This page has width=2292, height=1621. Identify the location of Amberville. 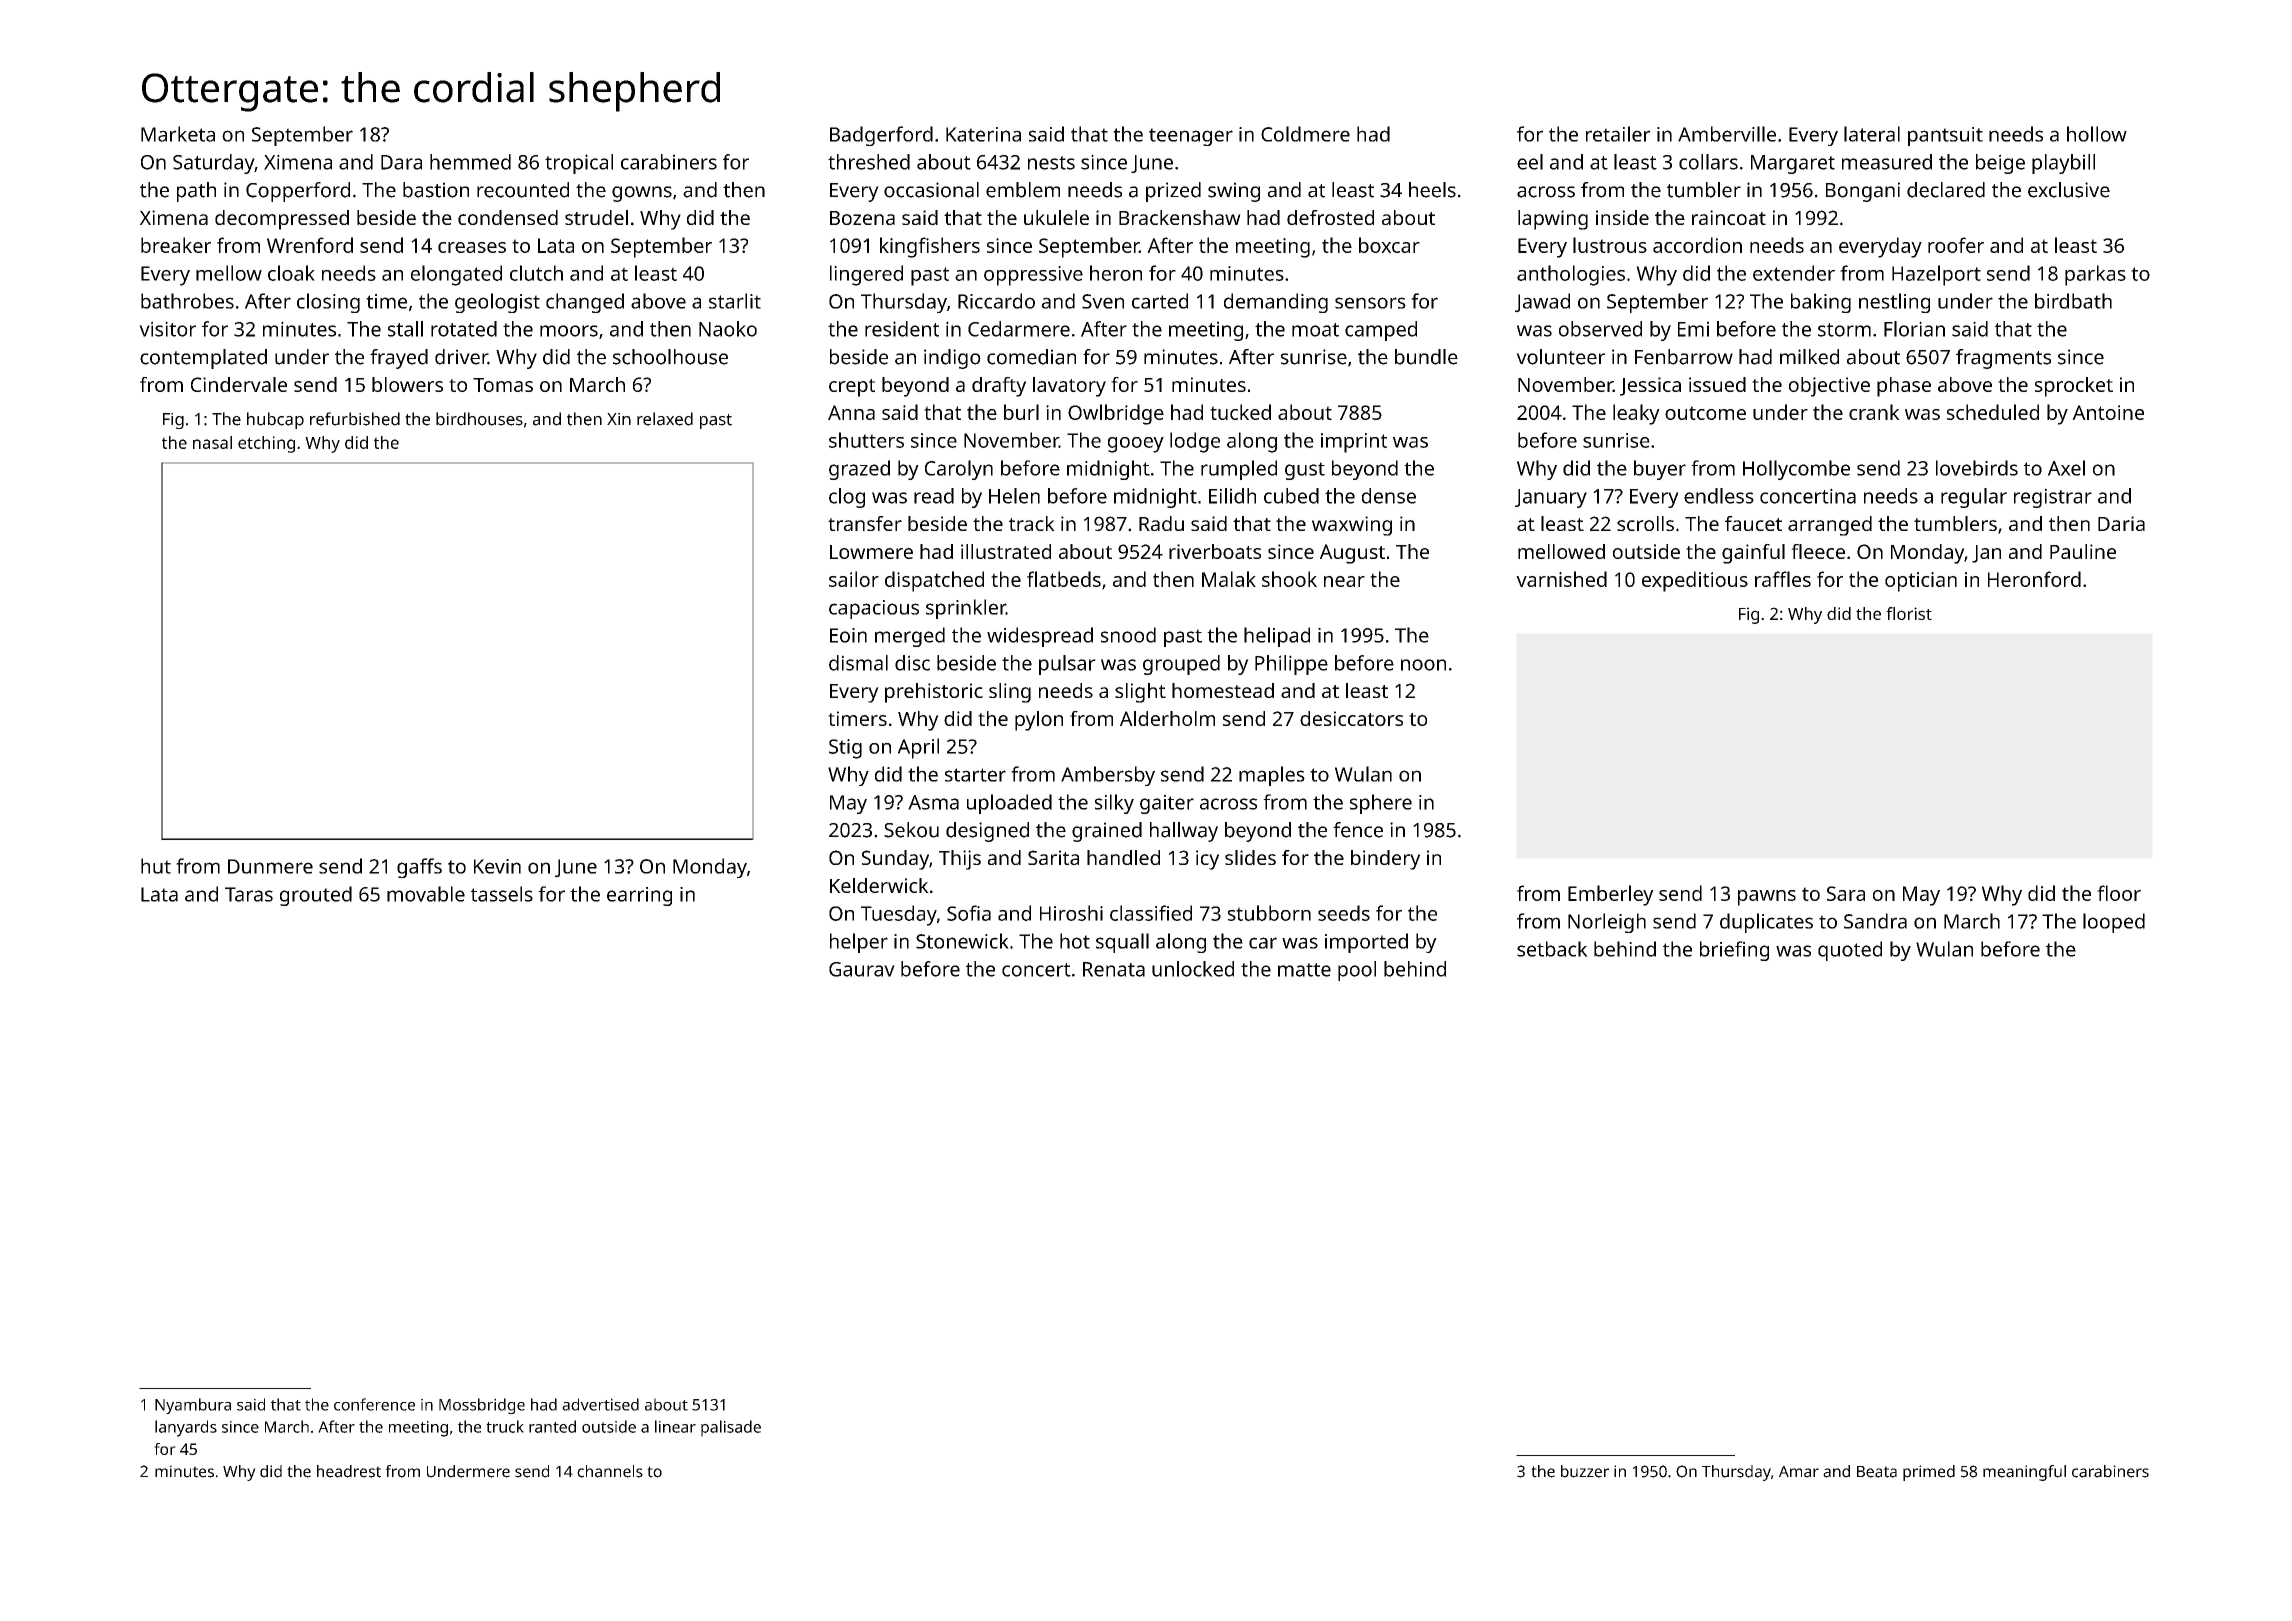
(1727, 134).
